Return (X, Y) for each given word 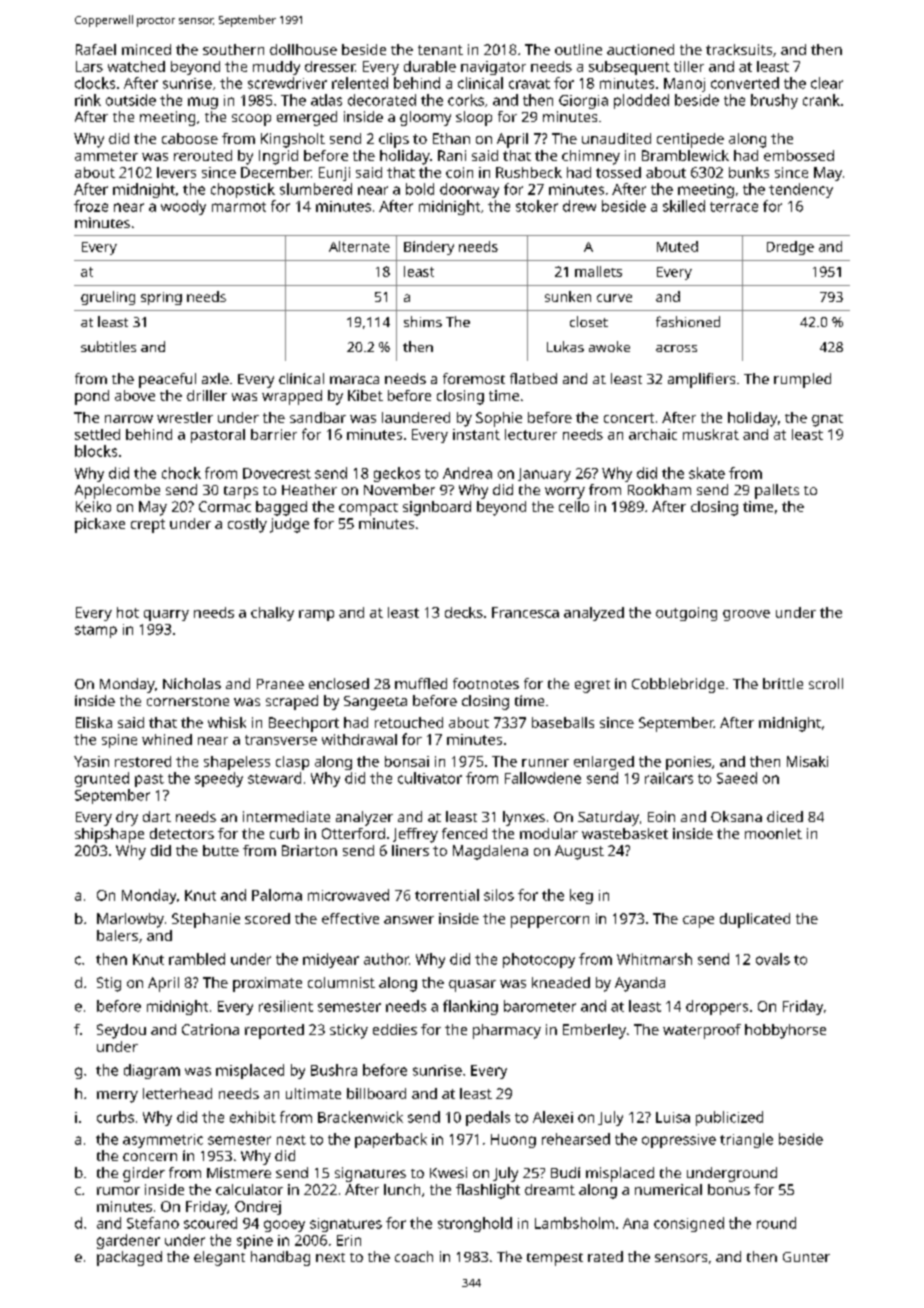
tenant (440, 50)
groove (746, 615)
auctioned (640, 49)
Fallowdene (543, 778)
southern (233, 49)
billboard (376, 1093)
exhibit (253, 1117)
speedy (219, 779)
